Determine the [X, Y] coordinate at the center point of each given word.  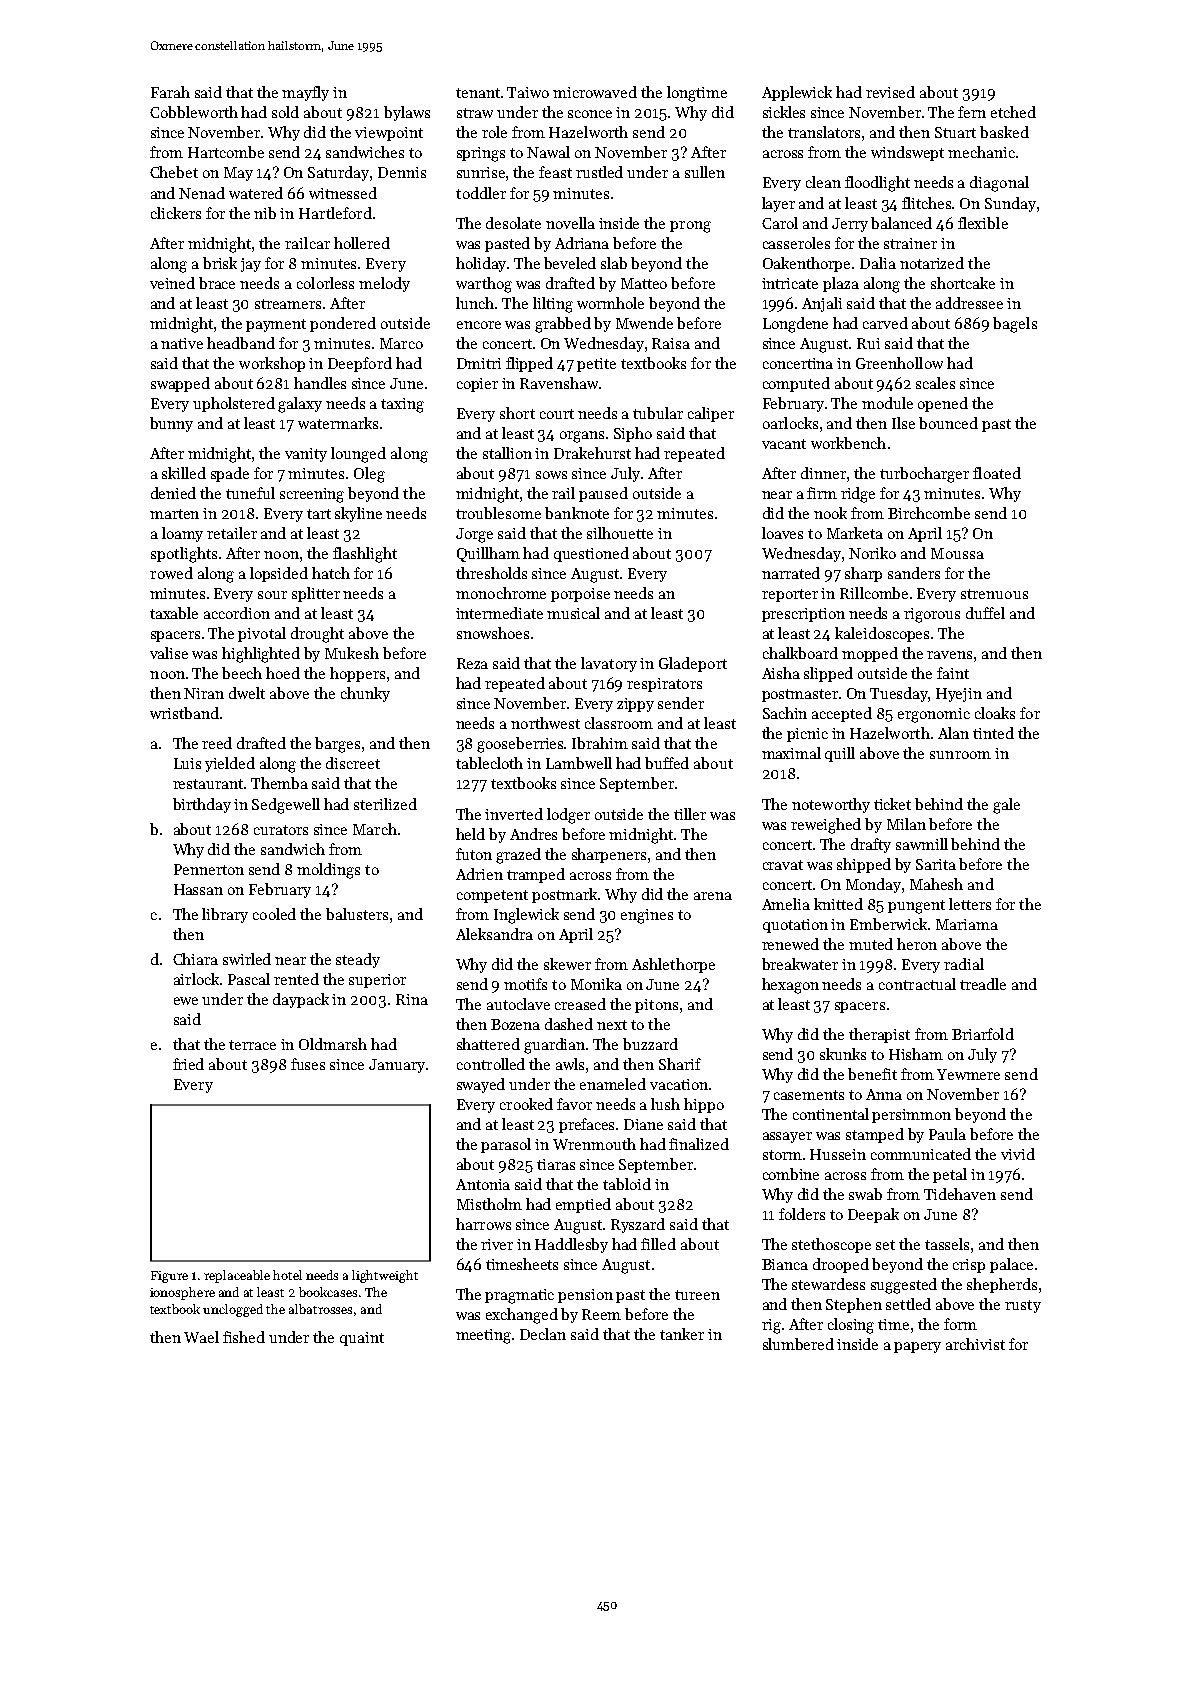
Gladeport [693, 664]
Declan [543, 1334]
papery [917, 1347]
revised [890, 92]
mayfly [305, 93]
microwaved [595, 92]
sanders [914, 573]
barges [337, 745]
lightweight [385, 1276]
